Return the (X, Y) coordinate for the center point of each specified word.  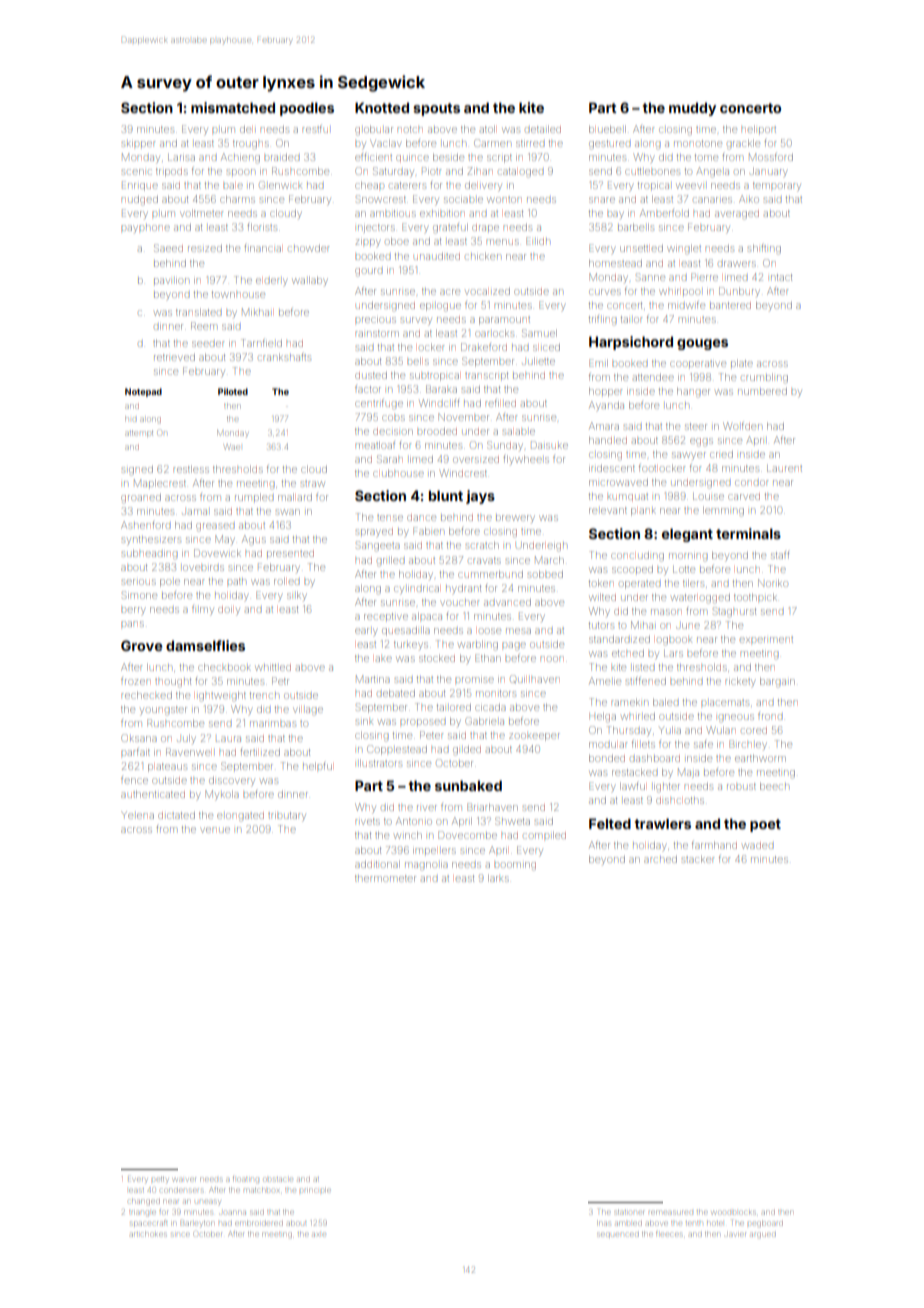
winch (408, 835)
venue (216, 830)
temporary (776, 187)
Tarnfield (261, 343)
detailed (543, 129)
